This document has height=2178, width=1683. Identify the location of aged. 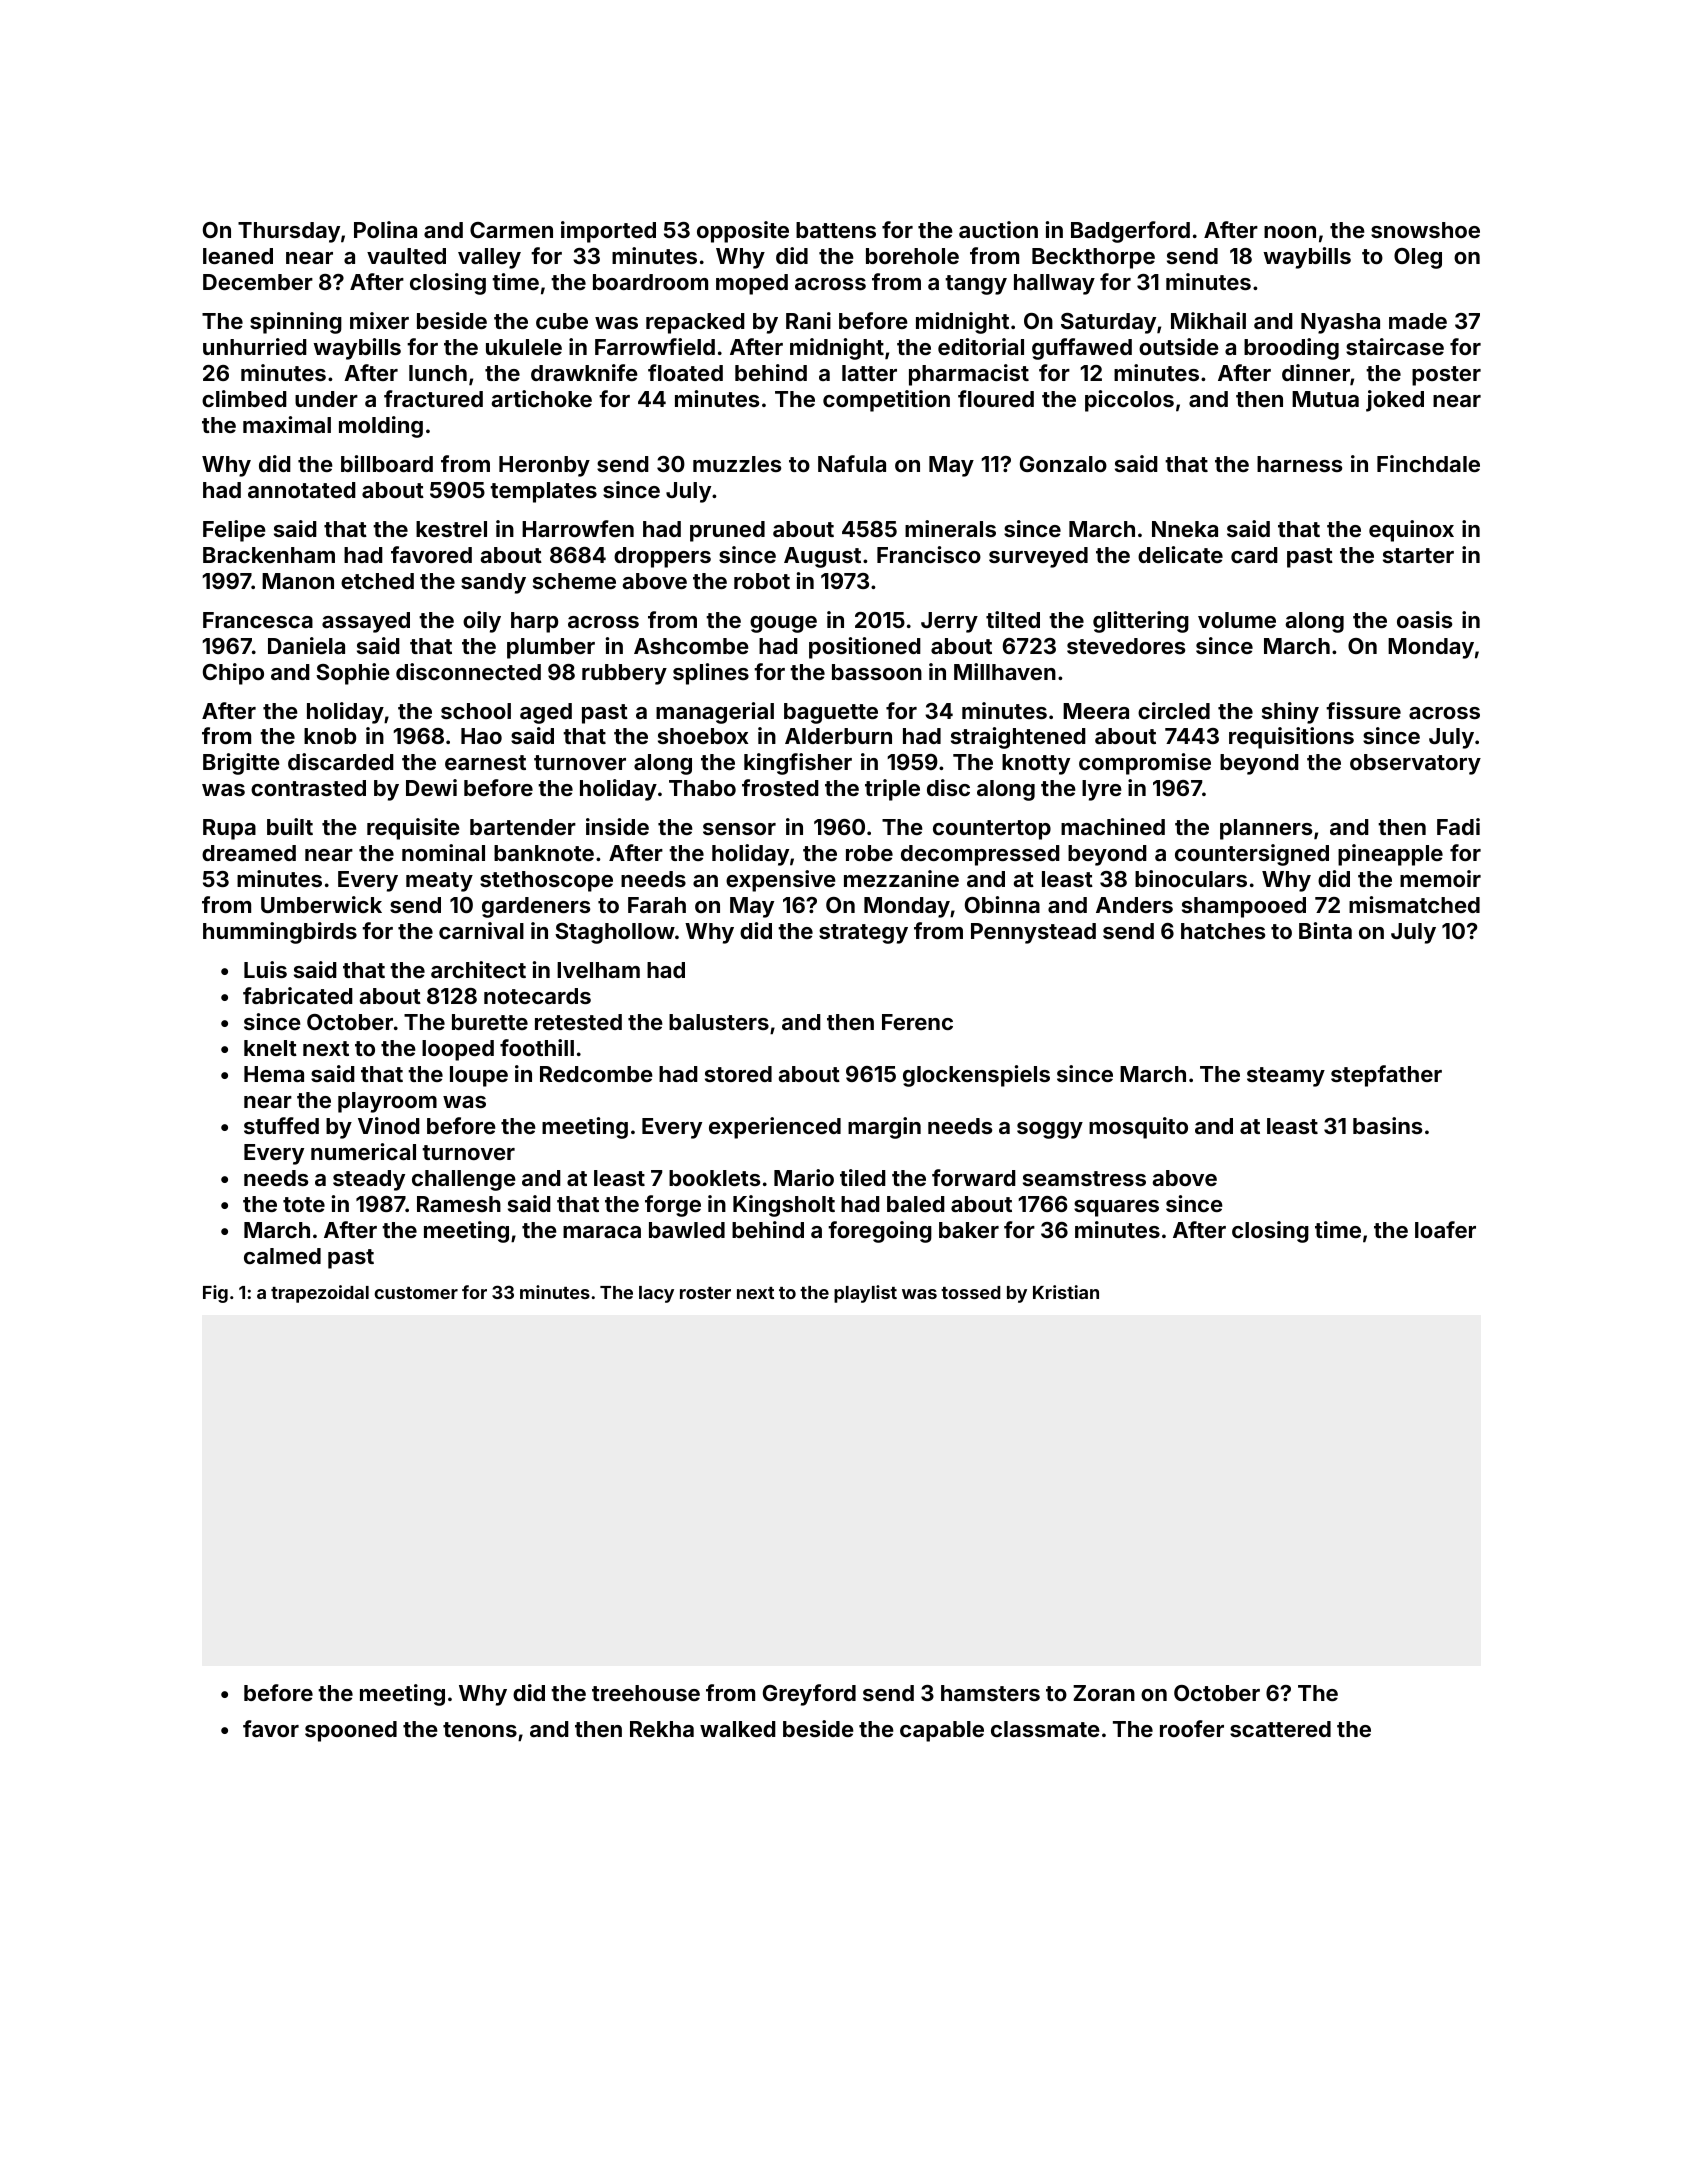
(546, 713).
